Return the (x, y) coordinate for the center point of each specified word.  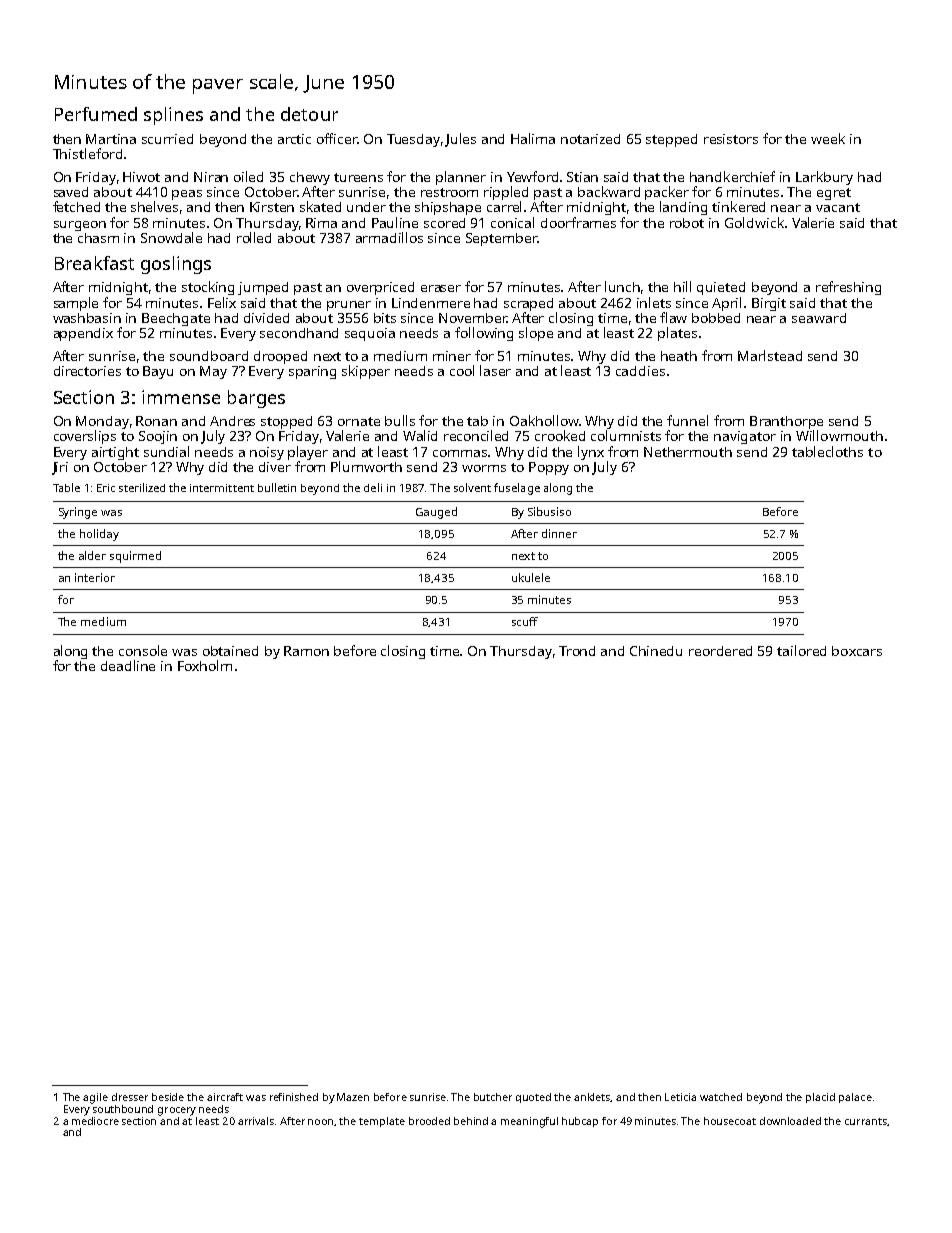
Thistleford (87, 153)
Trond (577, 651)
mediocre (95, 1121)
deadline (128, 665)
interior (95, 577)
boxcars (857, 651)
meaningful (529, 1122)
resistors (731, 139)
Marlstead (770, 355)
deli (373, 487)
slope (536, 334)
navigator (745, 437)
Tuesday (413, 140)
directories (87, 371)
